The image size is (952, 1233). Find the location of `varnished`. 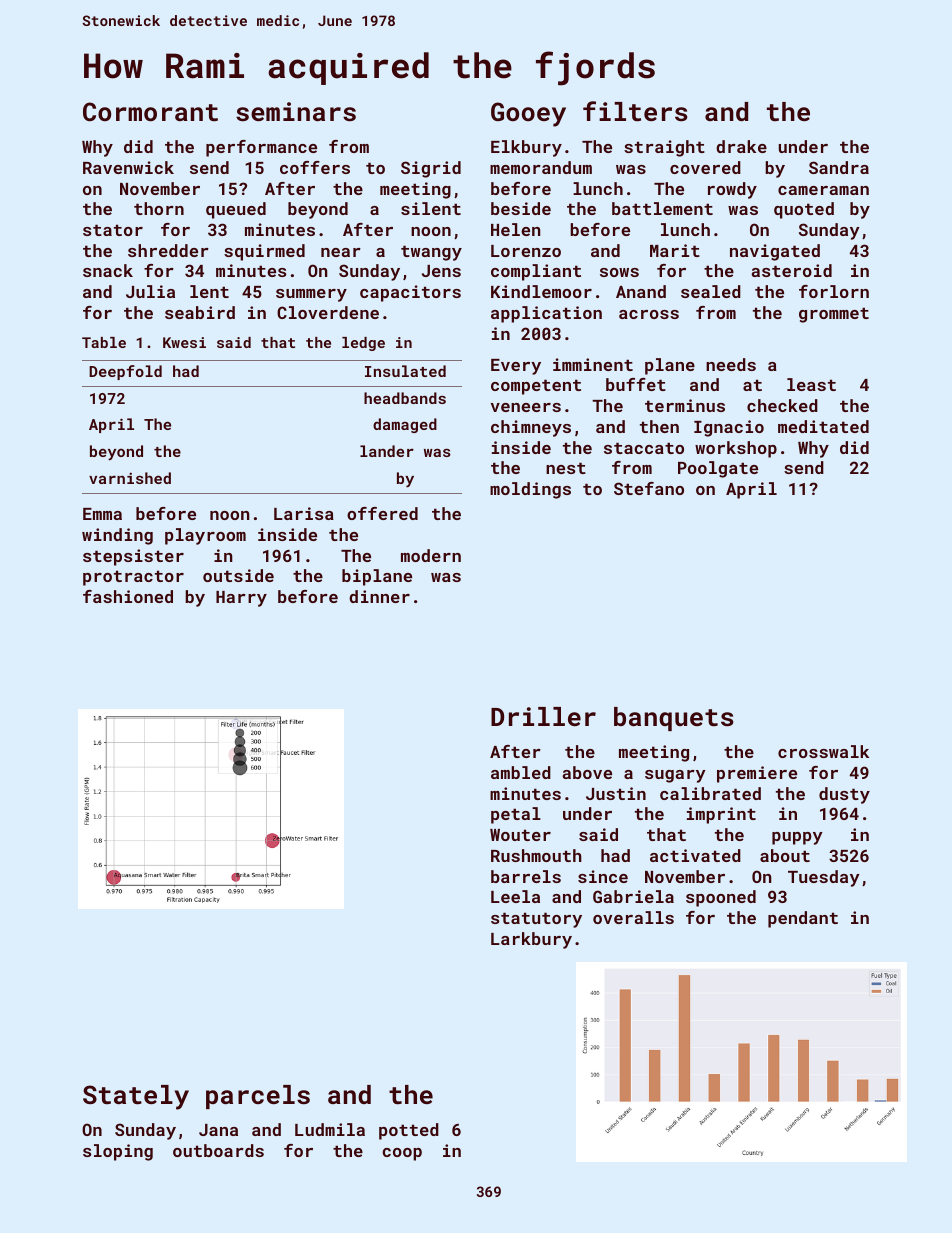

varnished is located at coordinates (130, 478).
